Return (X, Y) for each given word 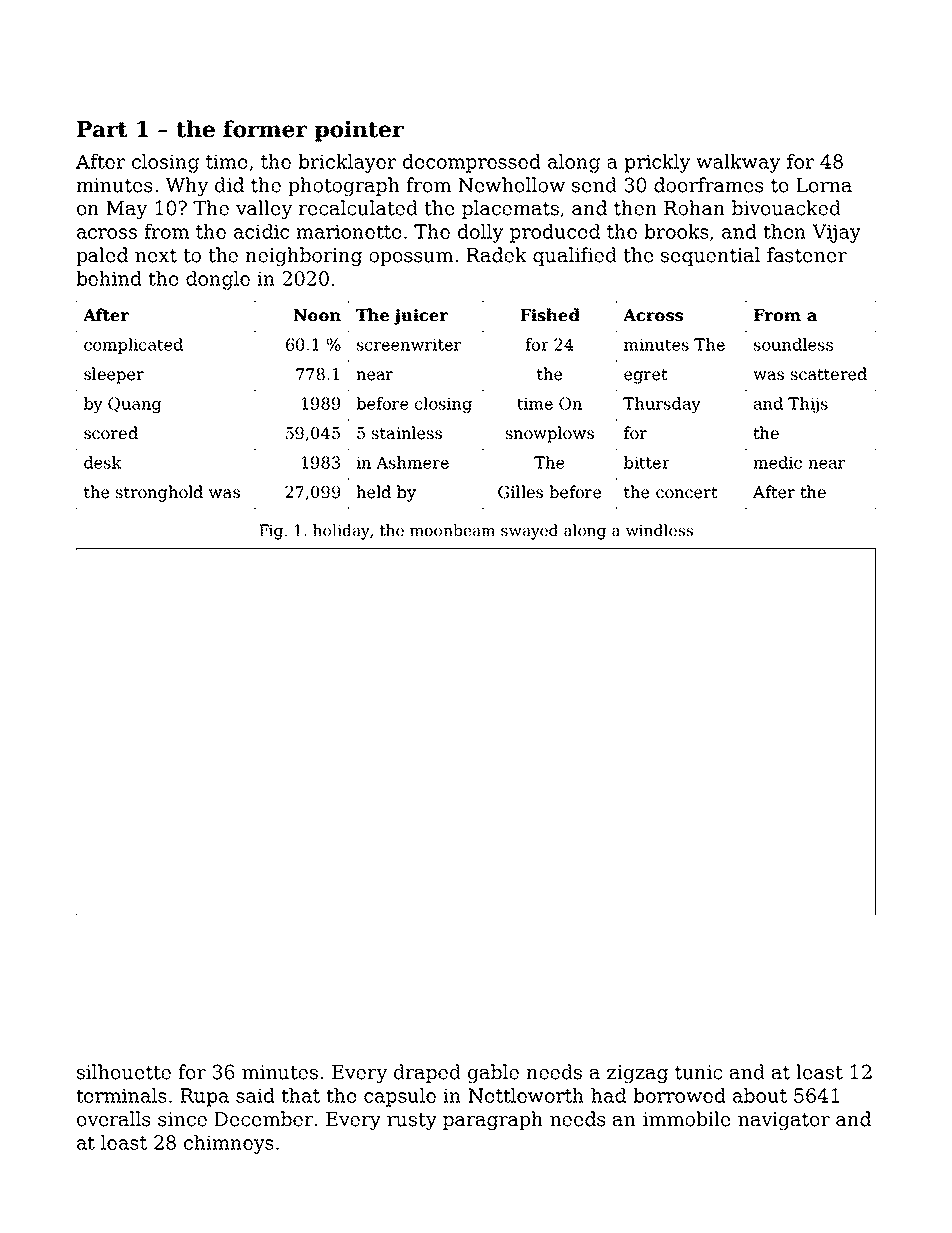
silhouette (124, 1072)
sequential (710, 256)
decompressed (472, 163)
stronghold (159, 493)
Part (102, 129)
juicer (421, 317)
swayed (529, 532)
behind (109, 278)
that (300, 1095)
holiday (341, 532)
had (608, 1095)
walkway (738, 163)
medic (777, 462)
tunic (698, 1072)
